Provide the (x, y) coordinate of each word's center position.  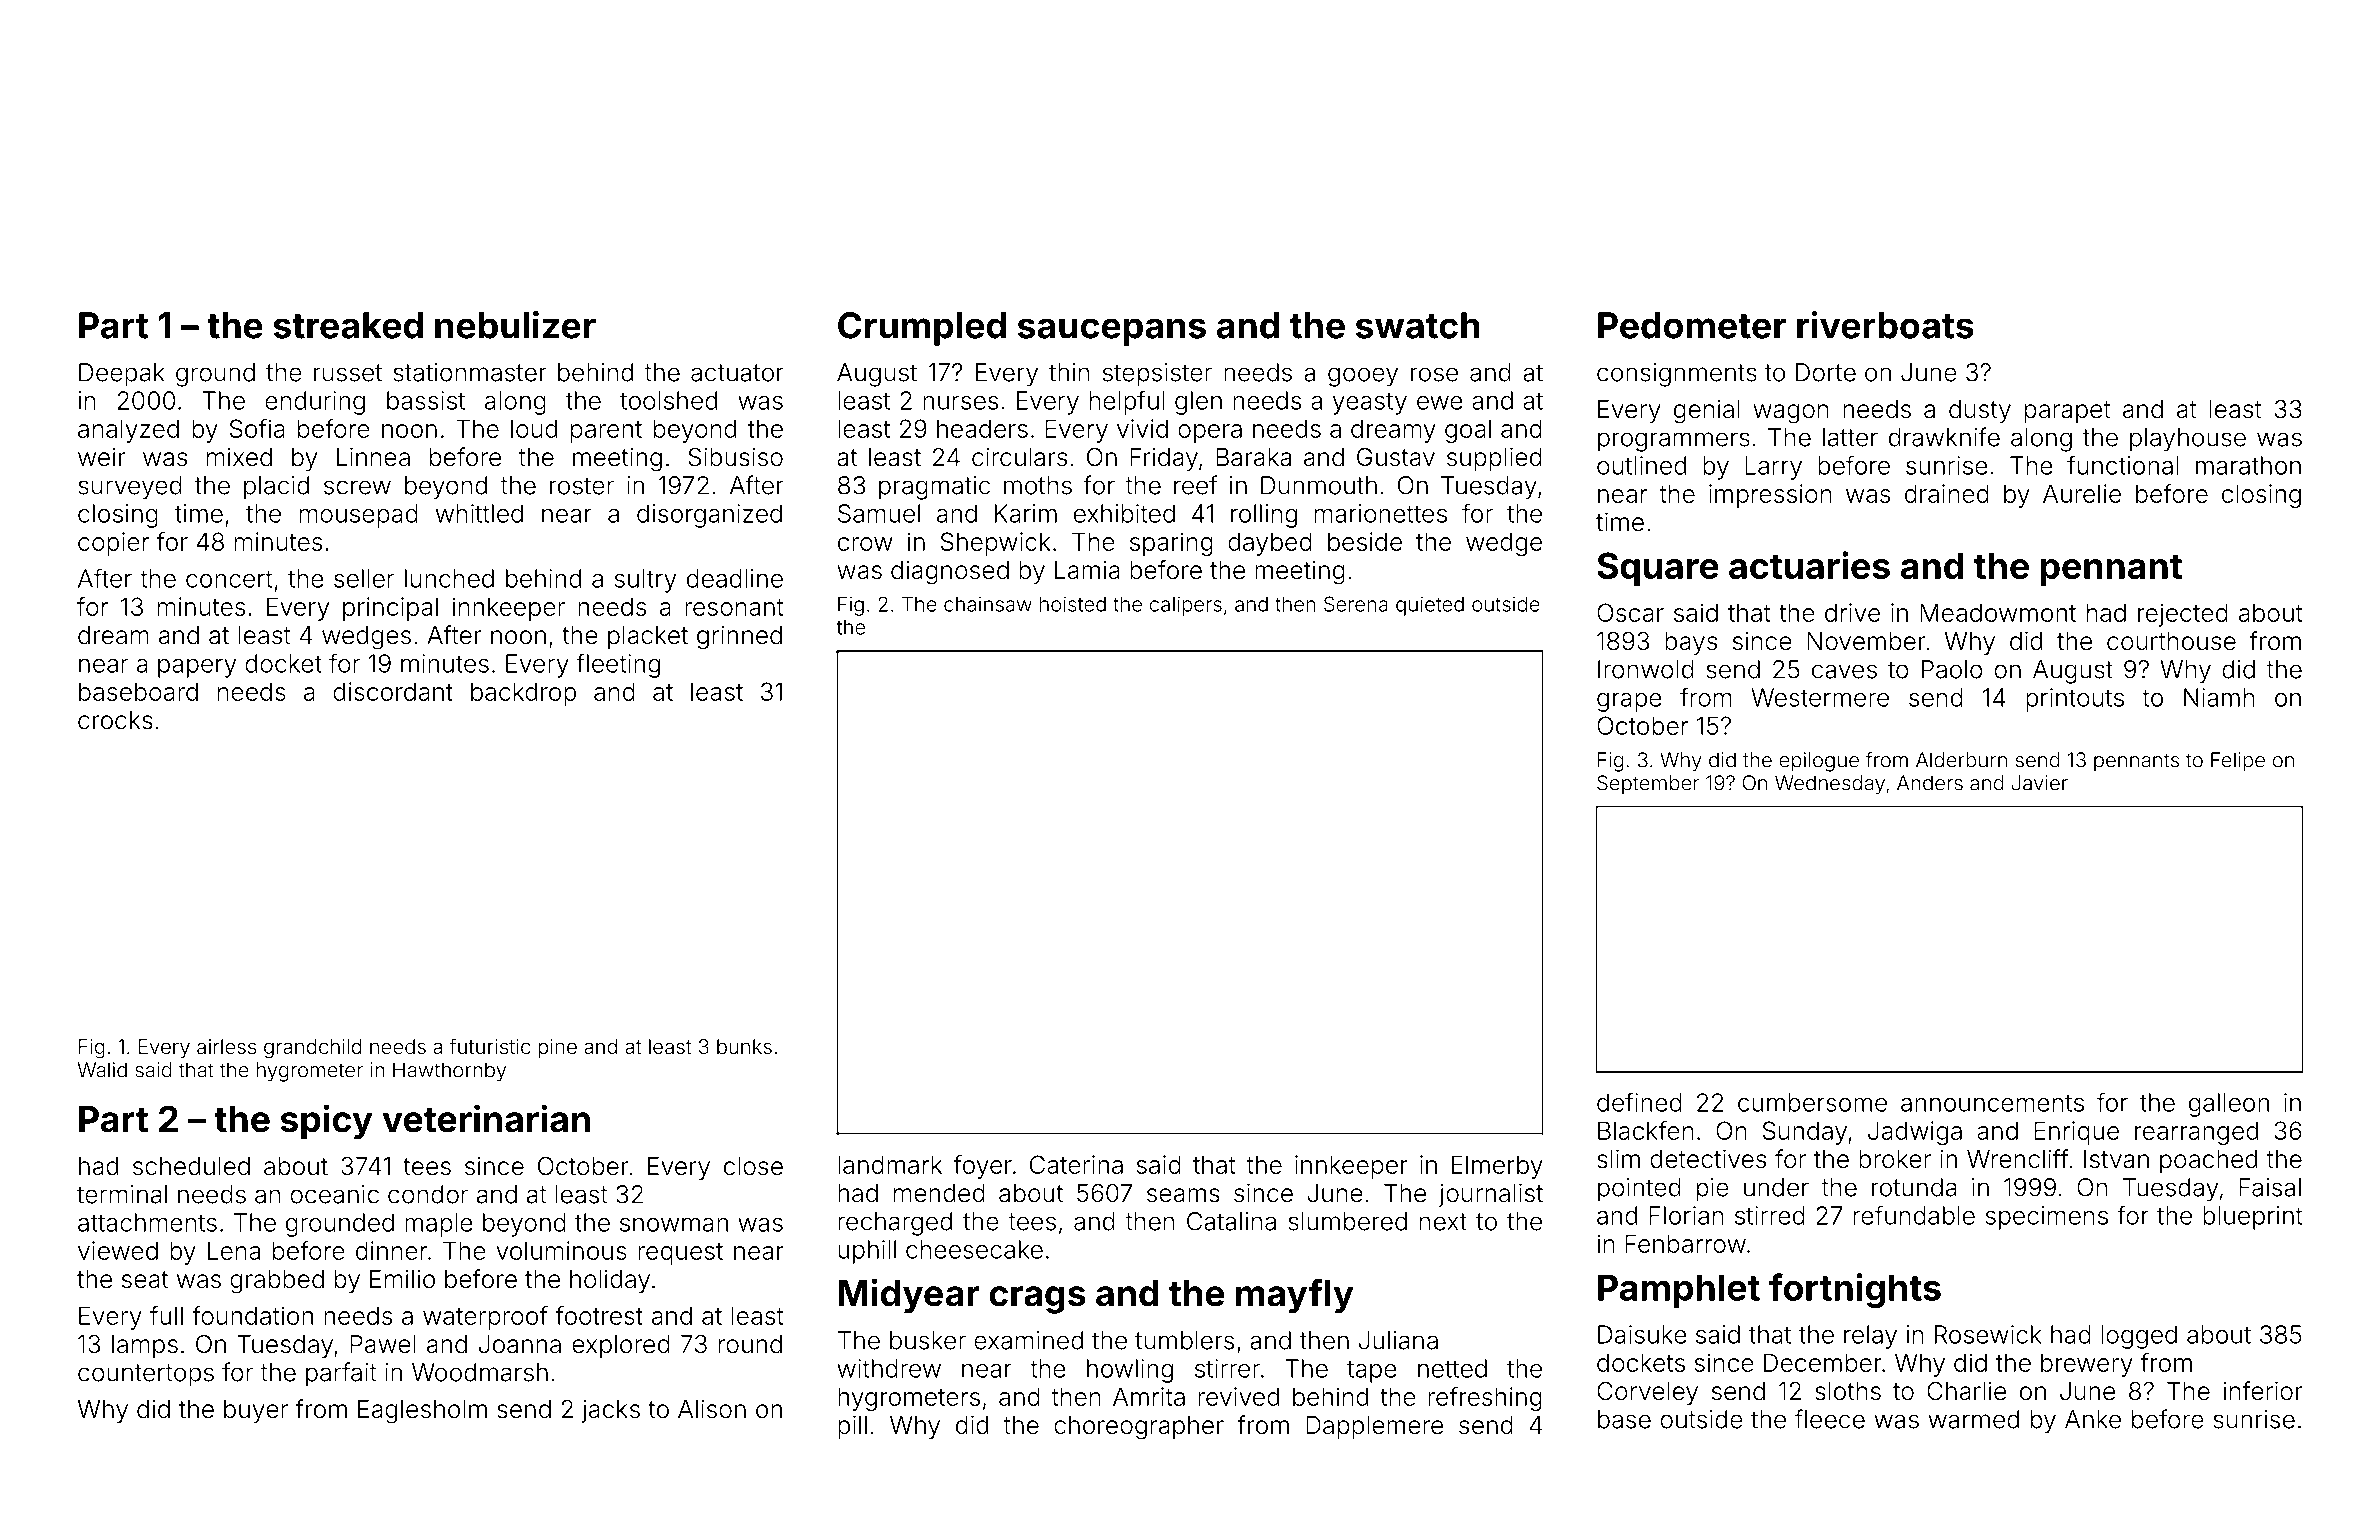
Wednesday (1830, 785)
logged (2139, 1337)
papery (197, 668)
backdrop (523, 694)
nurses (960, 403)
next (1443, 1222)
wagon (1791, 414)
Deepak (122, 375)
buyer (256, 1411)
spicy (327, 1122)
